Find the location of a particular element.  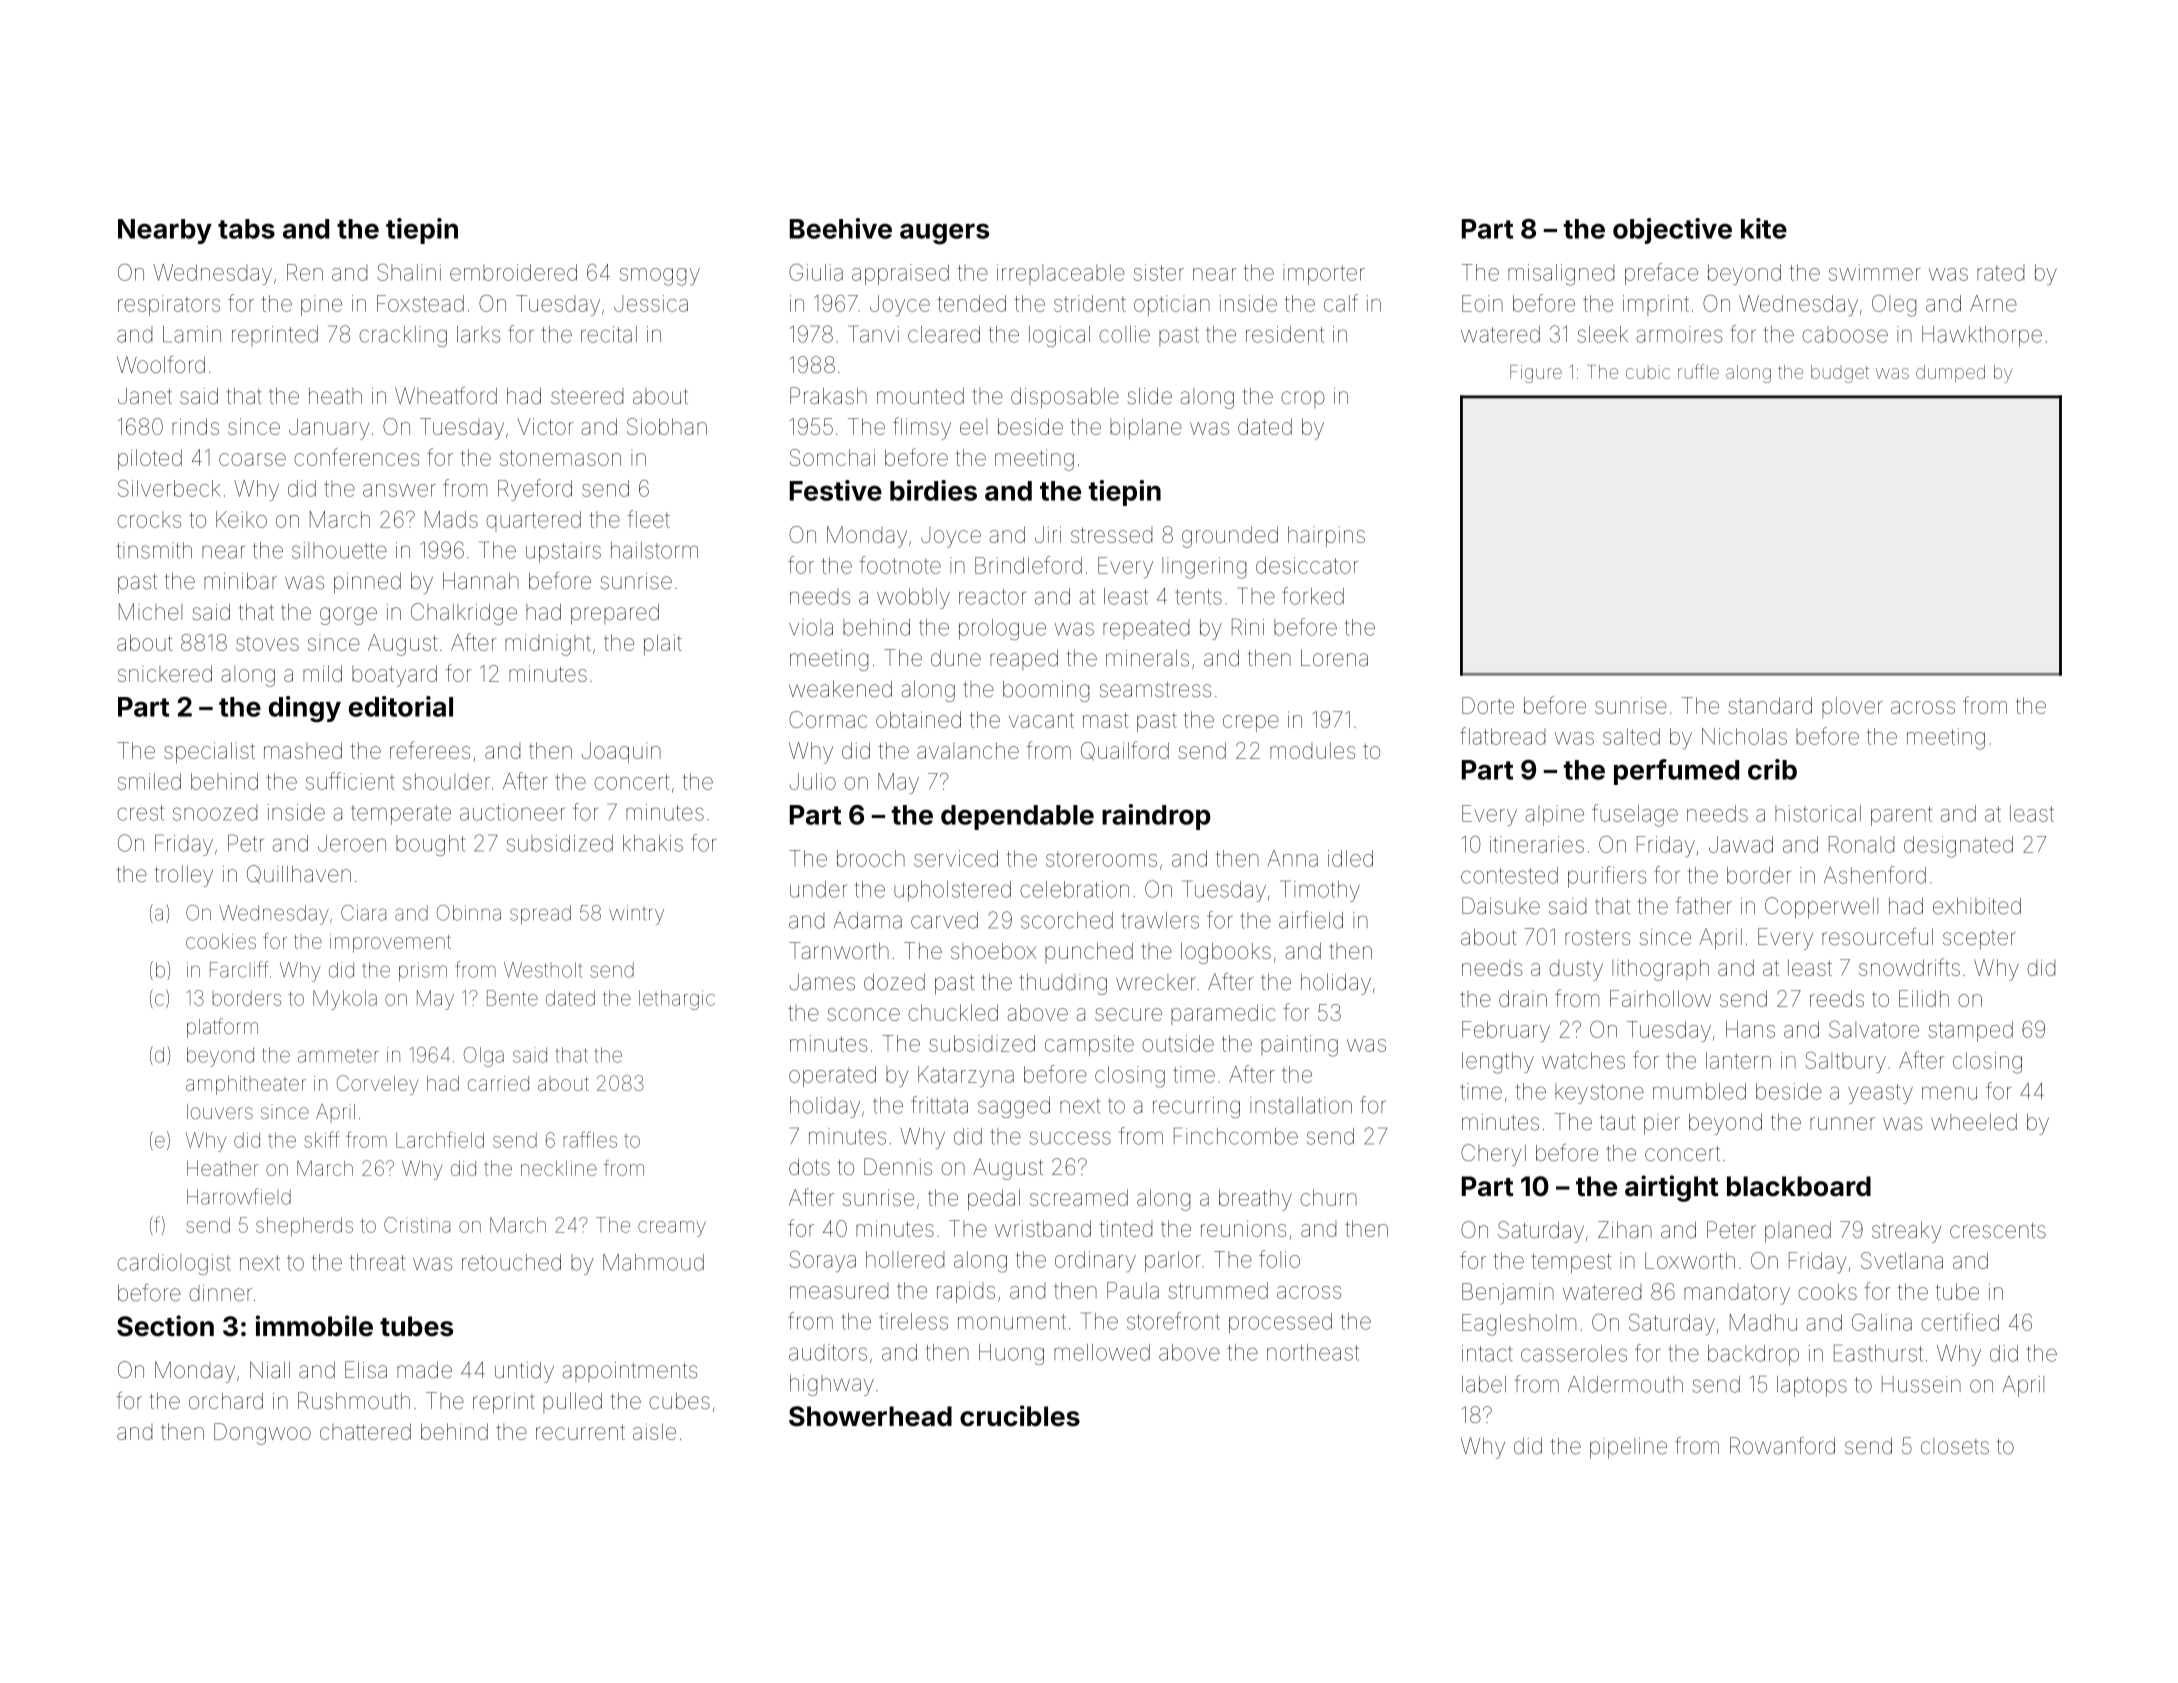

chattered is located at coordinates (365, 1431).
